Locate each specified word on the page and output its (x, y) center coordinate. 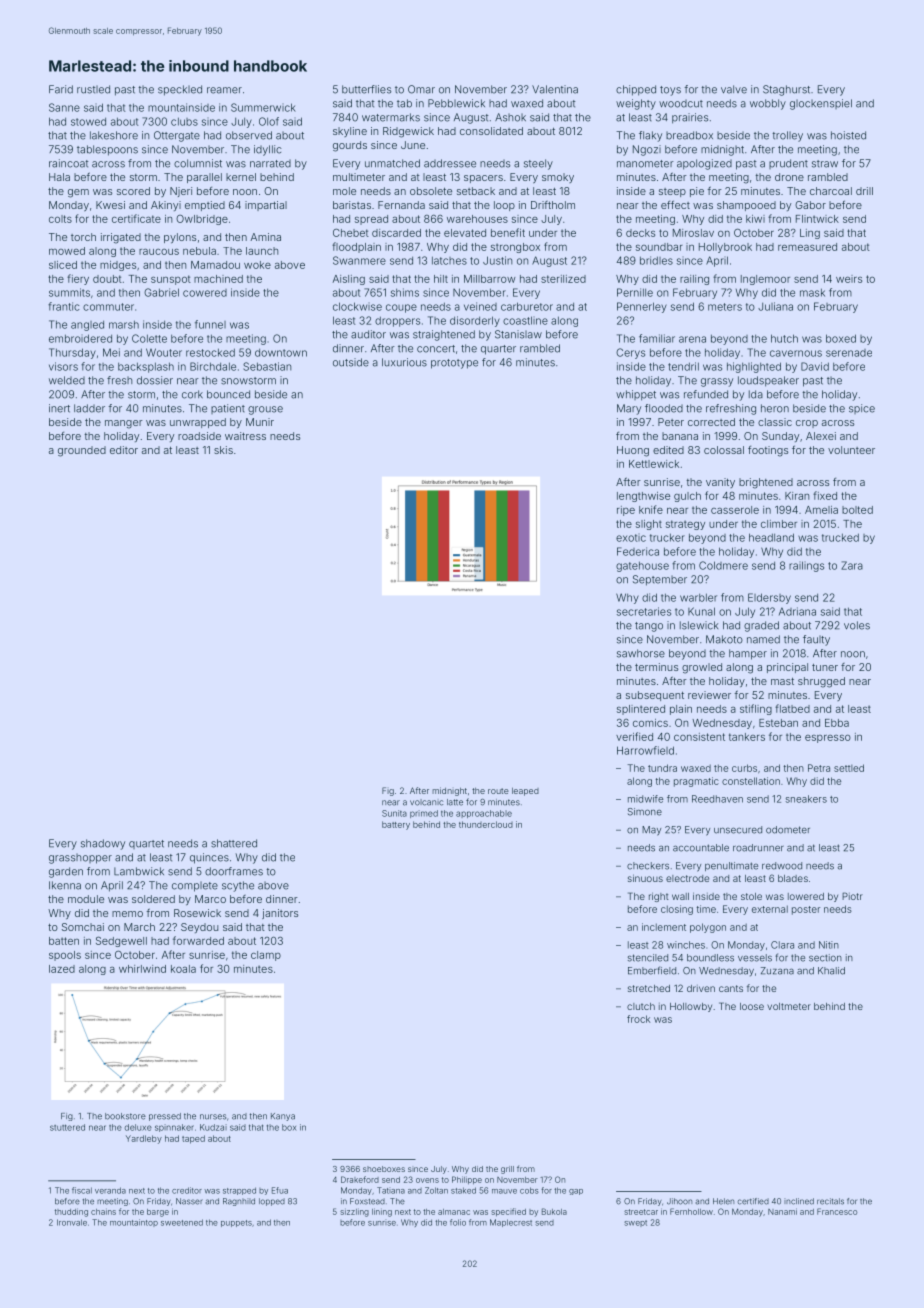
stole (751, 896)
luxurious (404, 362)
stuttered (67, 1127)
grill (507, 1170)
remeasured (807, 247)
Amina (265, 237)
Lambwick (139, 871)
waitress (245, 436)
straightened (444, 335)
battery (396, 825)
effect (675, 204)
